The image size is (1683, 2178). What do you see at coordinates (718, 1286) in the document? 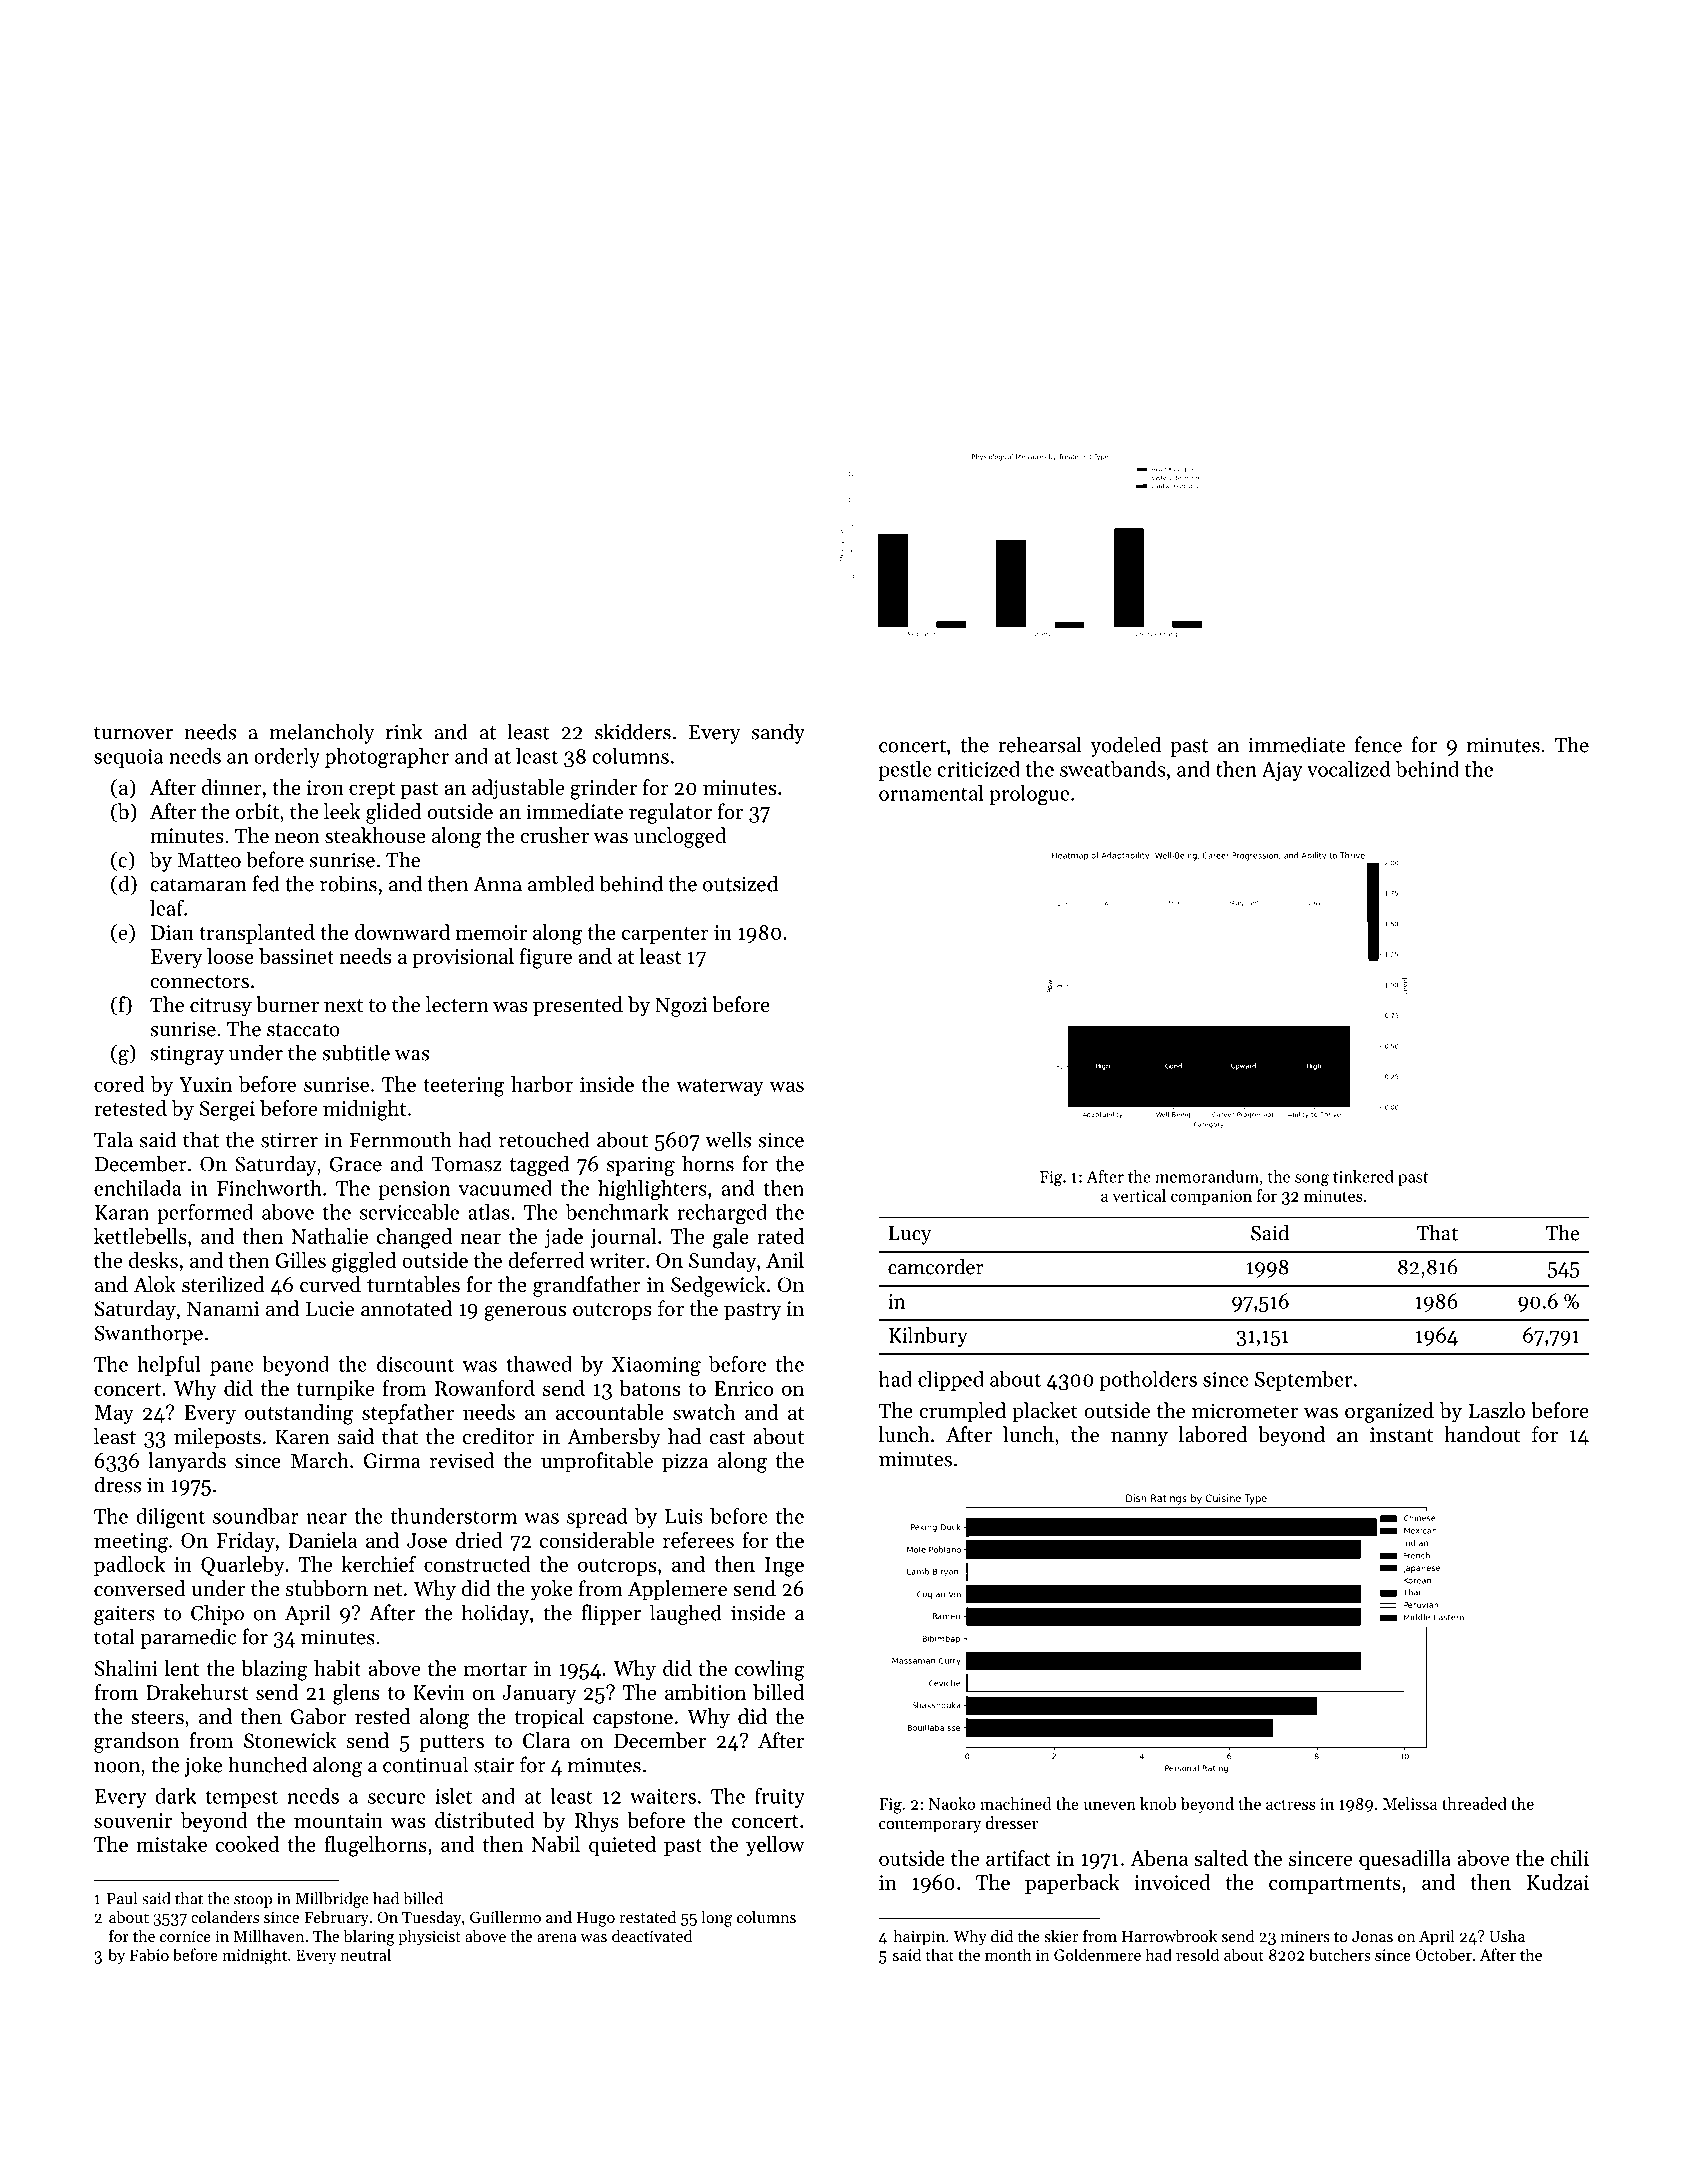
I see `Sedgewick` at bounding box center [718, 1286].
